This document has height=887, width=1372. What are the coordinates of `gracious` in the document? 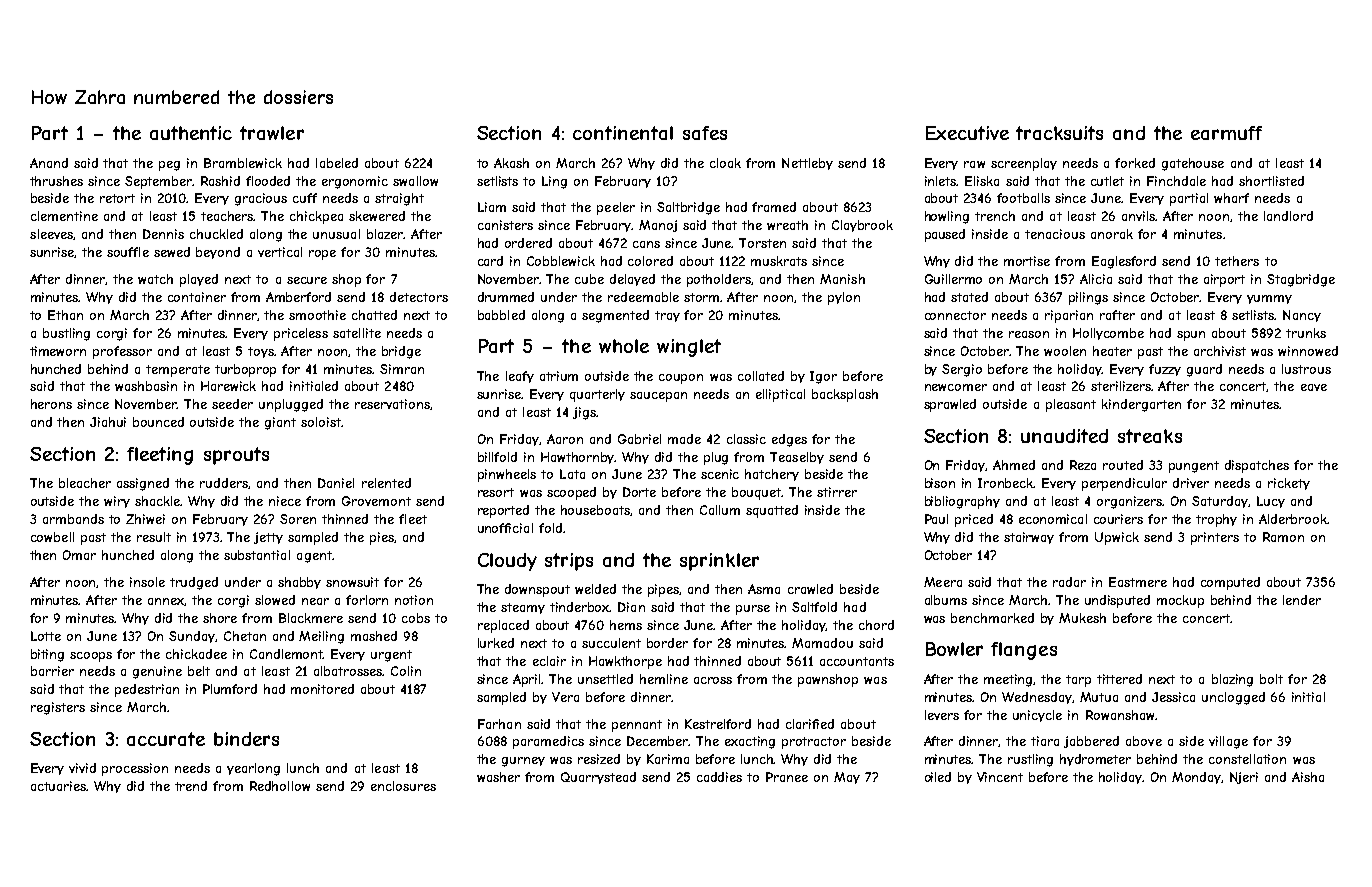 It's located at (261, 199).
